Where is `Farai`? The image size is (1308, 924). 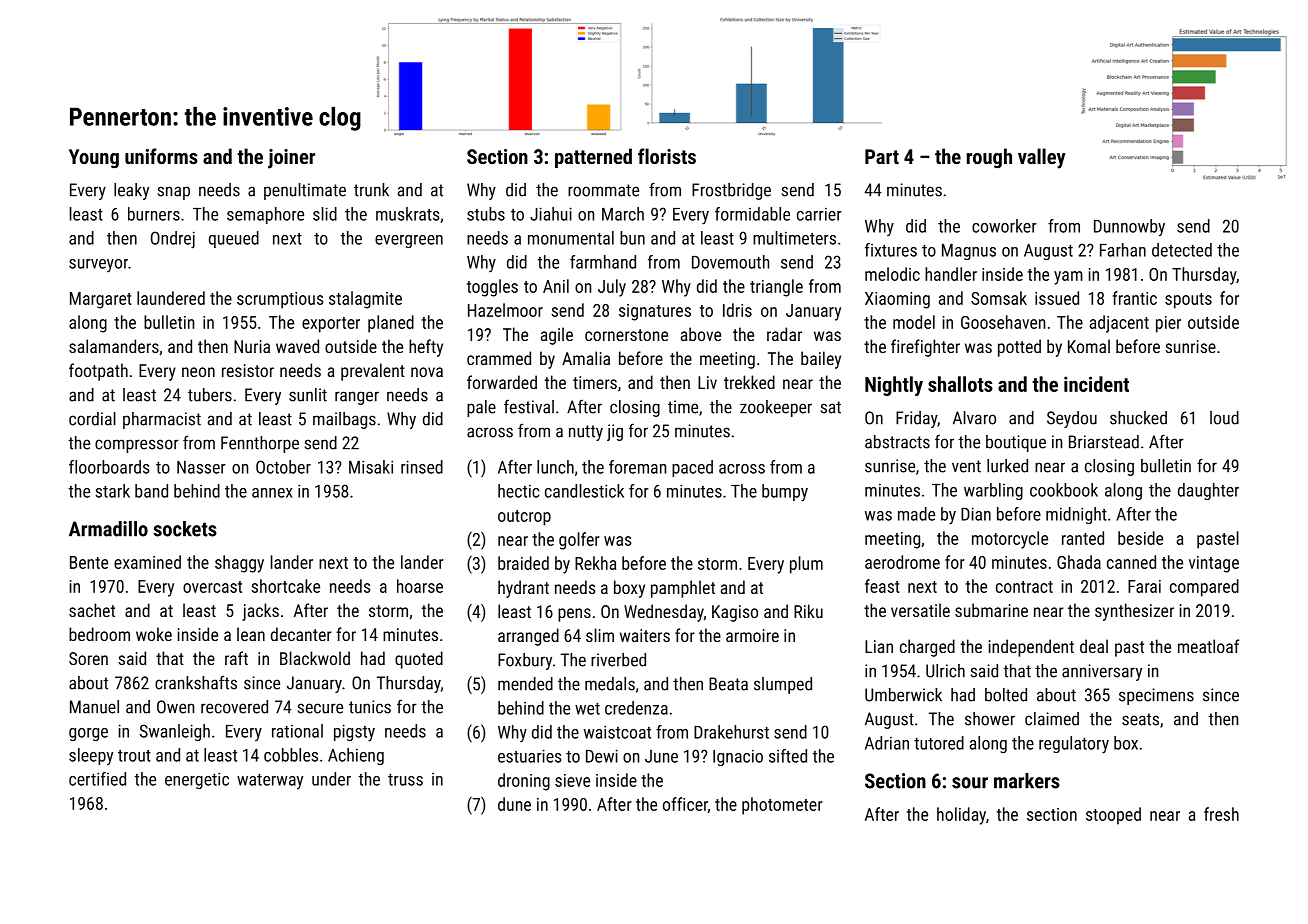
Farai is located at coordinates (1144, 586).
